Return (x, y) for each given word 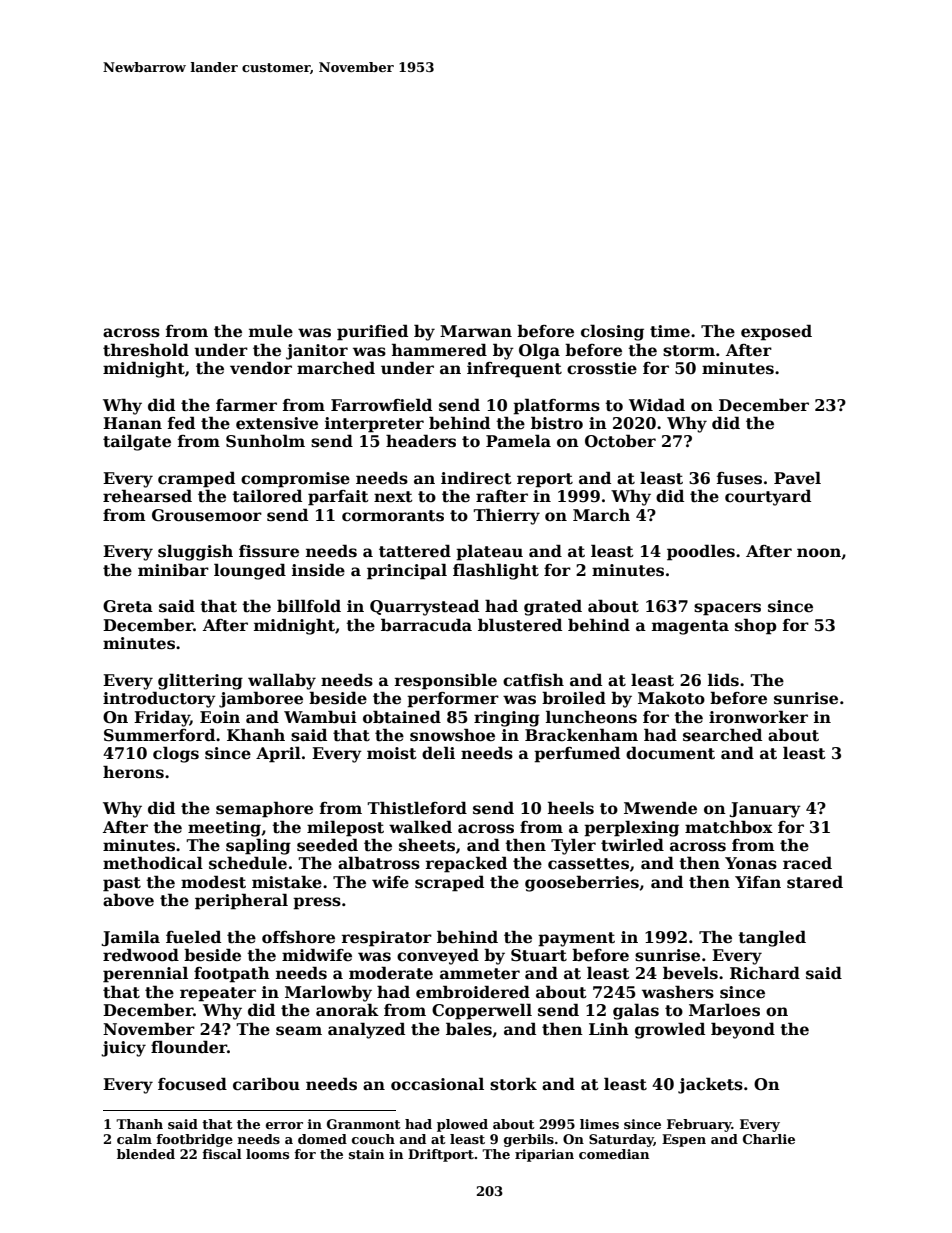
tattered (415, 551)
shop (756, 626)
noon (819, 553)
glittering (200, 681)
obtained (402, 717)
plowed (462, 1125)
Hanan (132, 423)
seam (299, 1031)
